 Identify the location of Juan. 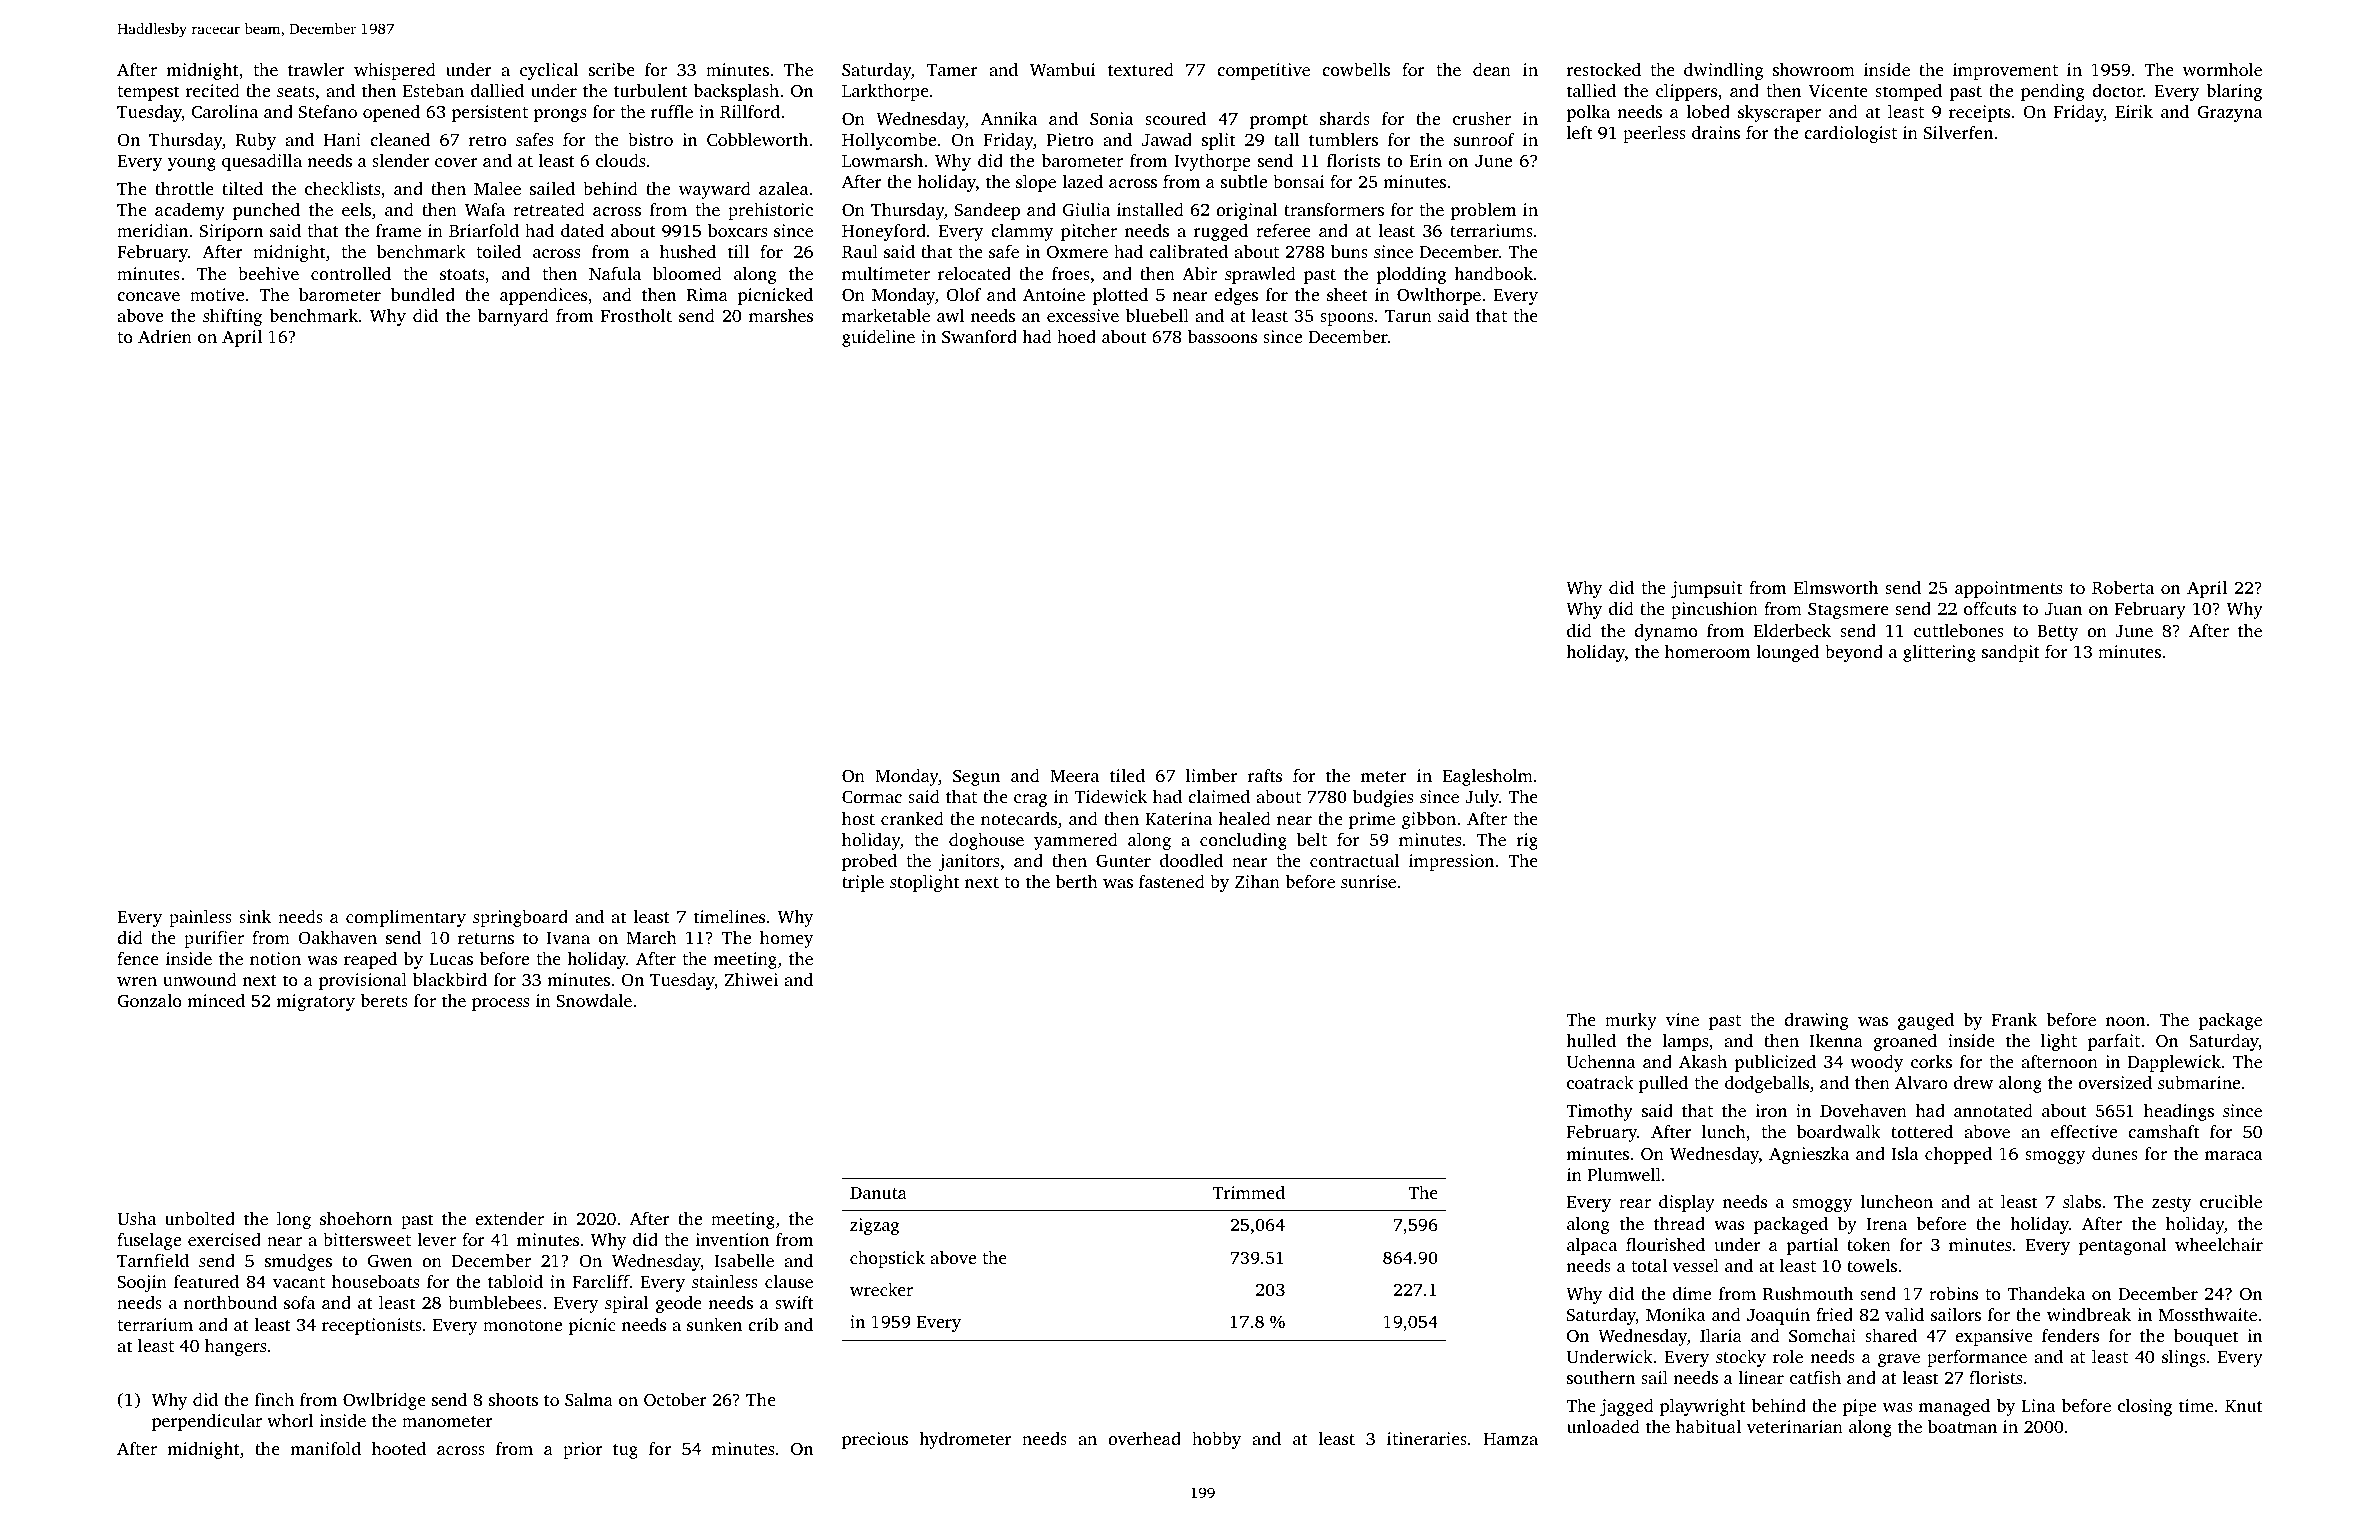
(2063, 609).
